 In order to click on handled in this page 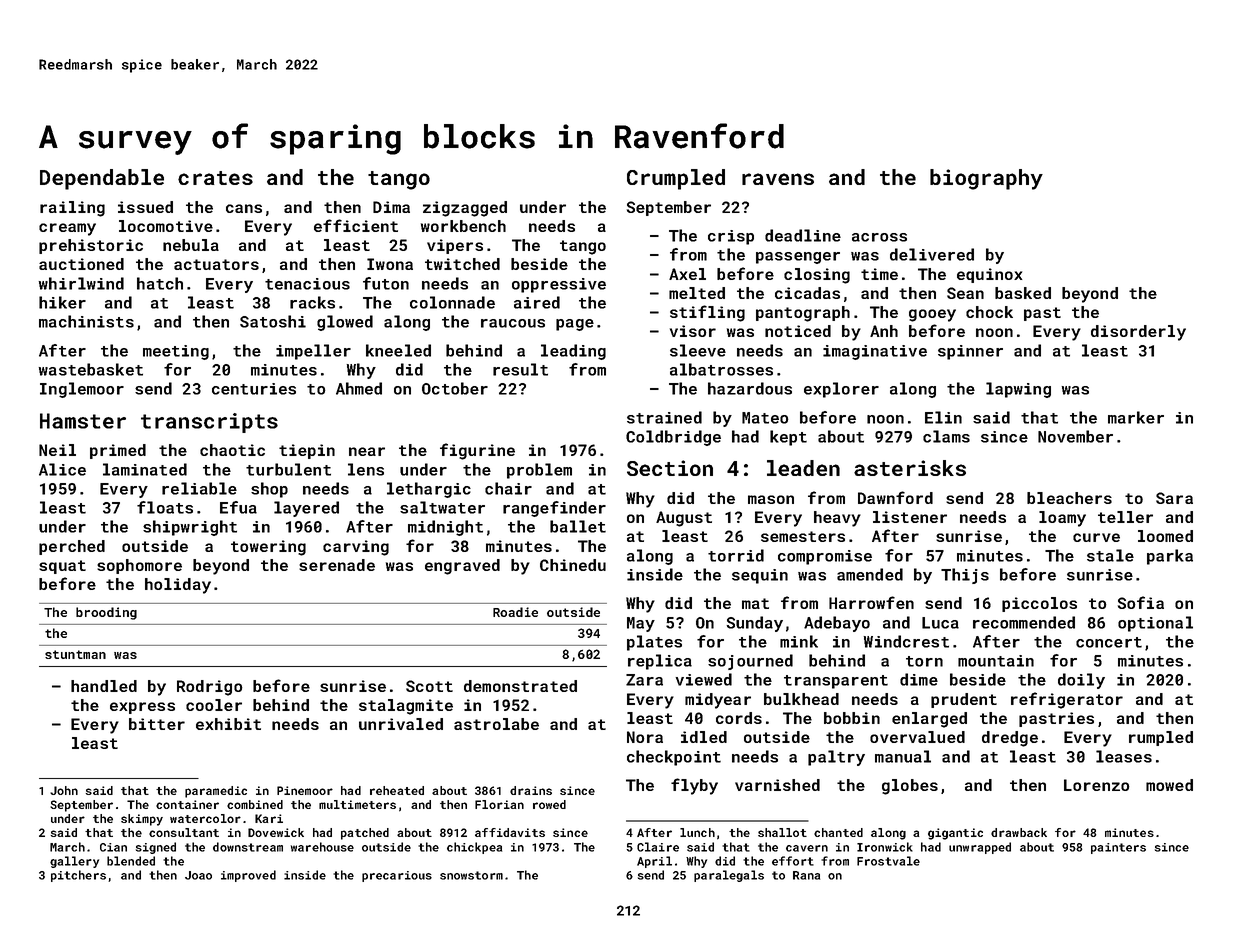, I will do `click(104, 686)`.
